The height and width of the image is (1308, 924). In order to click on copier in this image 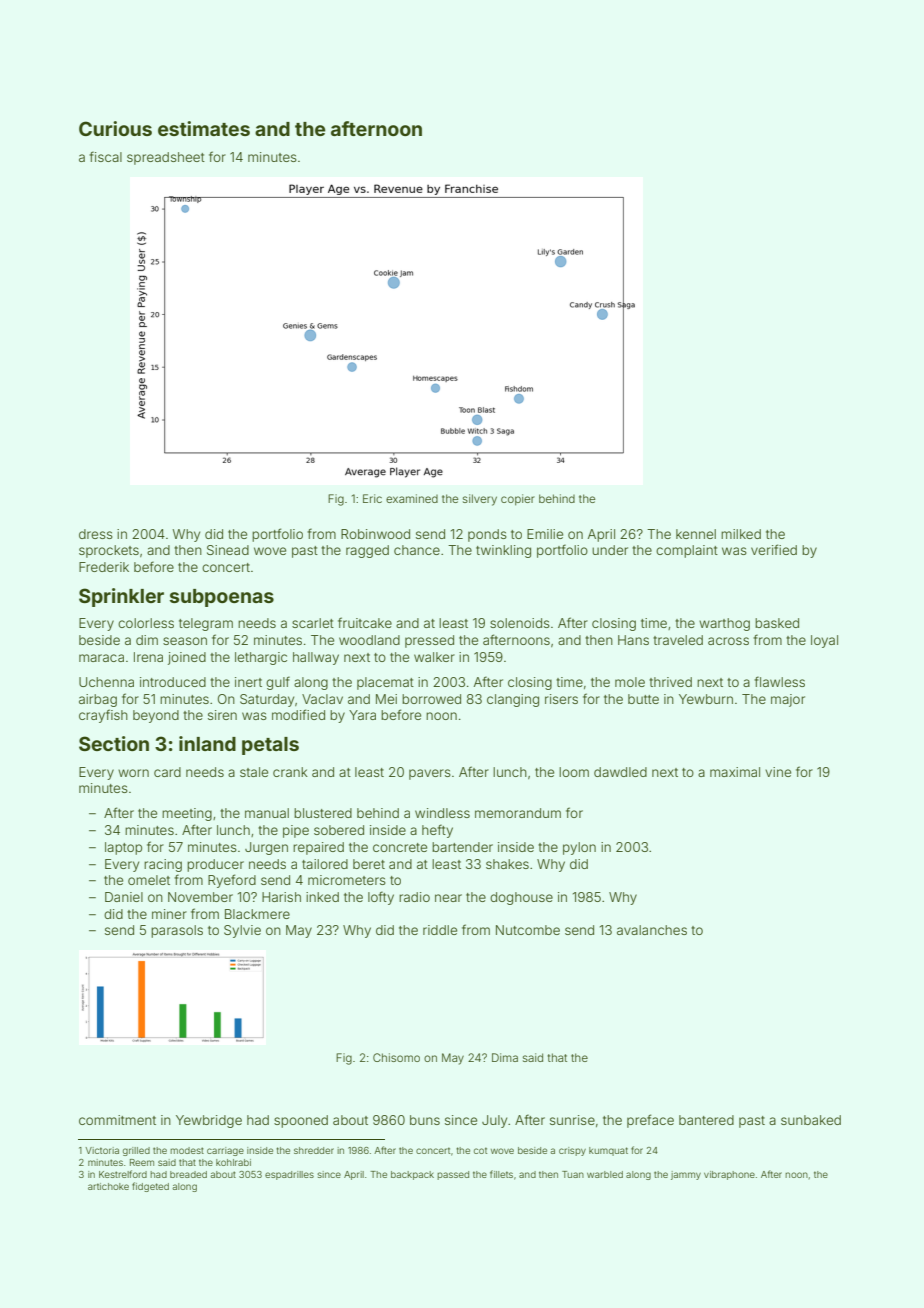, I will do `click(518, 500)`.
